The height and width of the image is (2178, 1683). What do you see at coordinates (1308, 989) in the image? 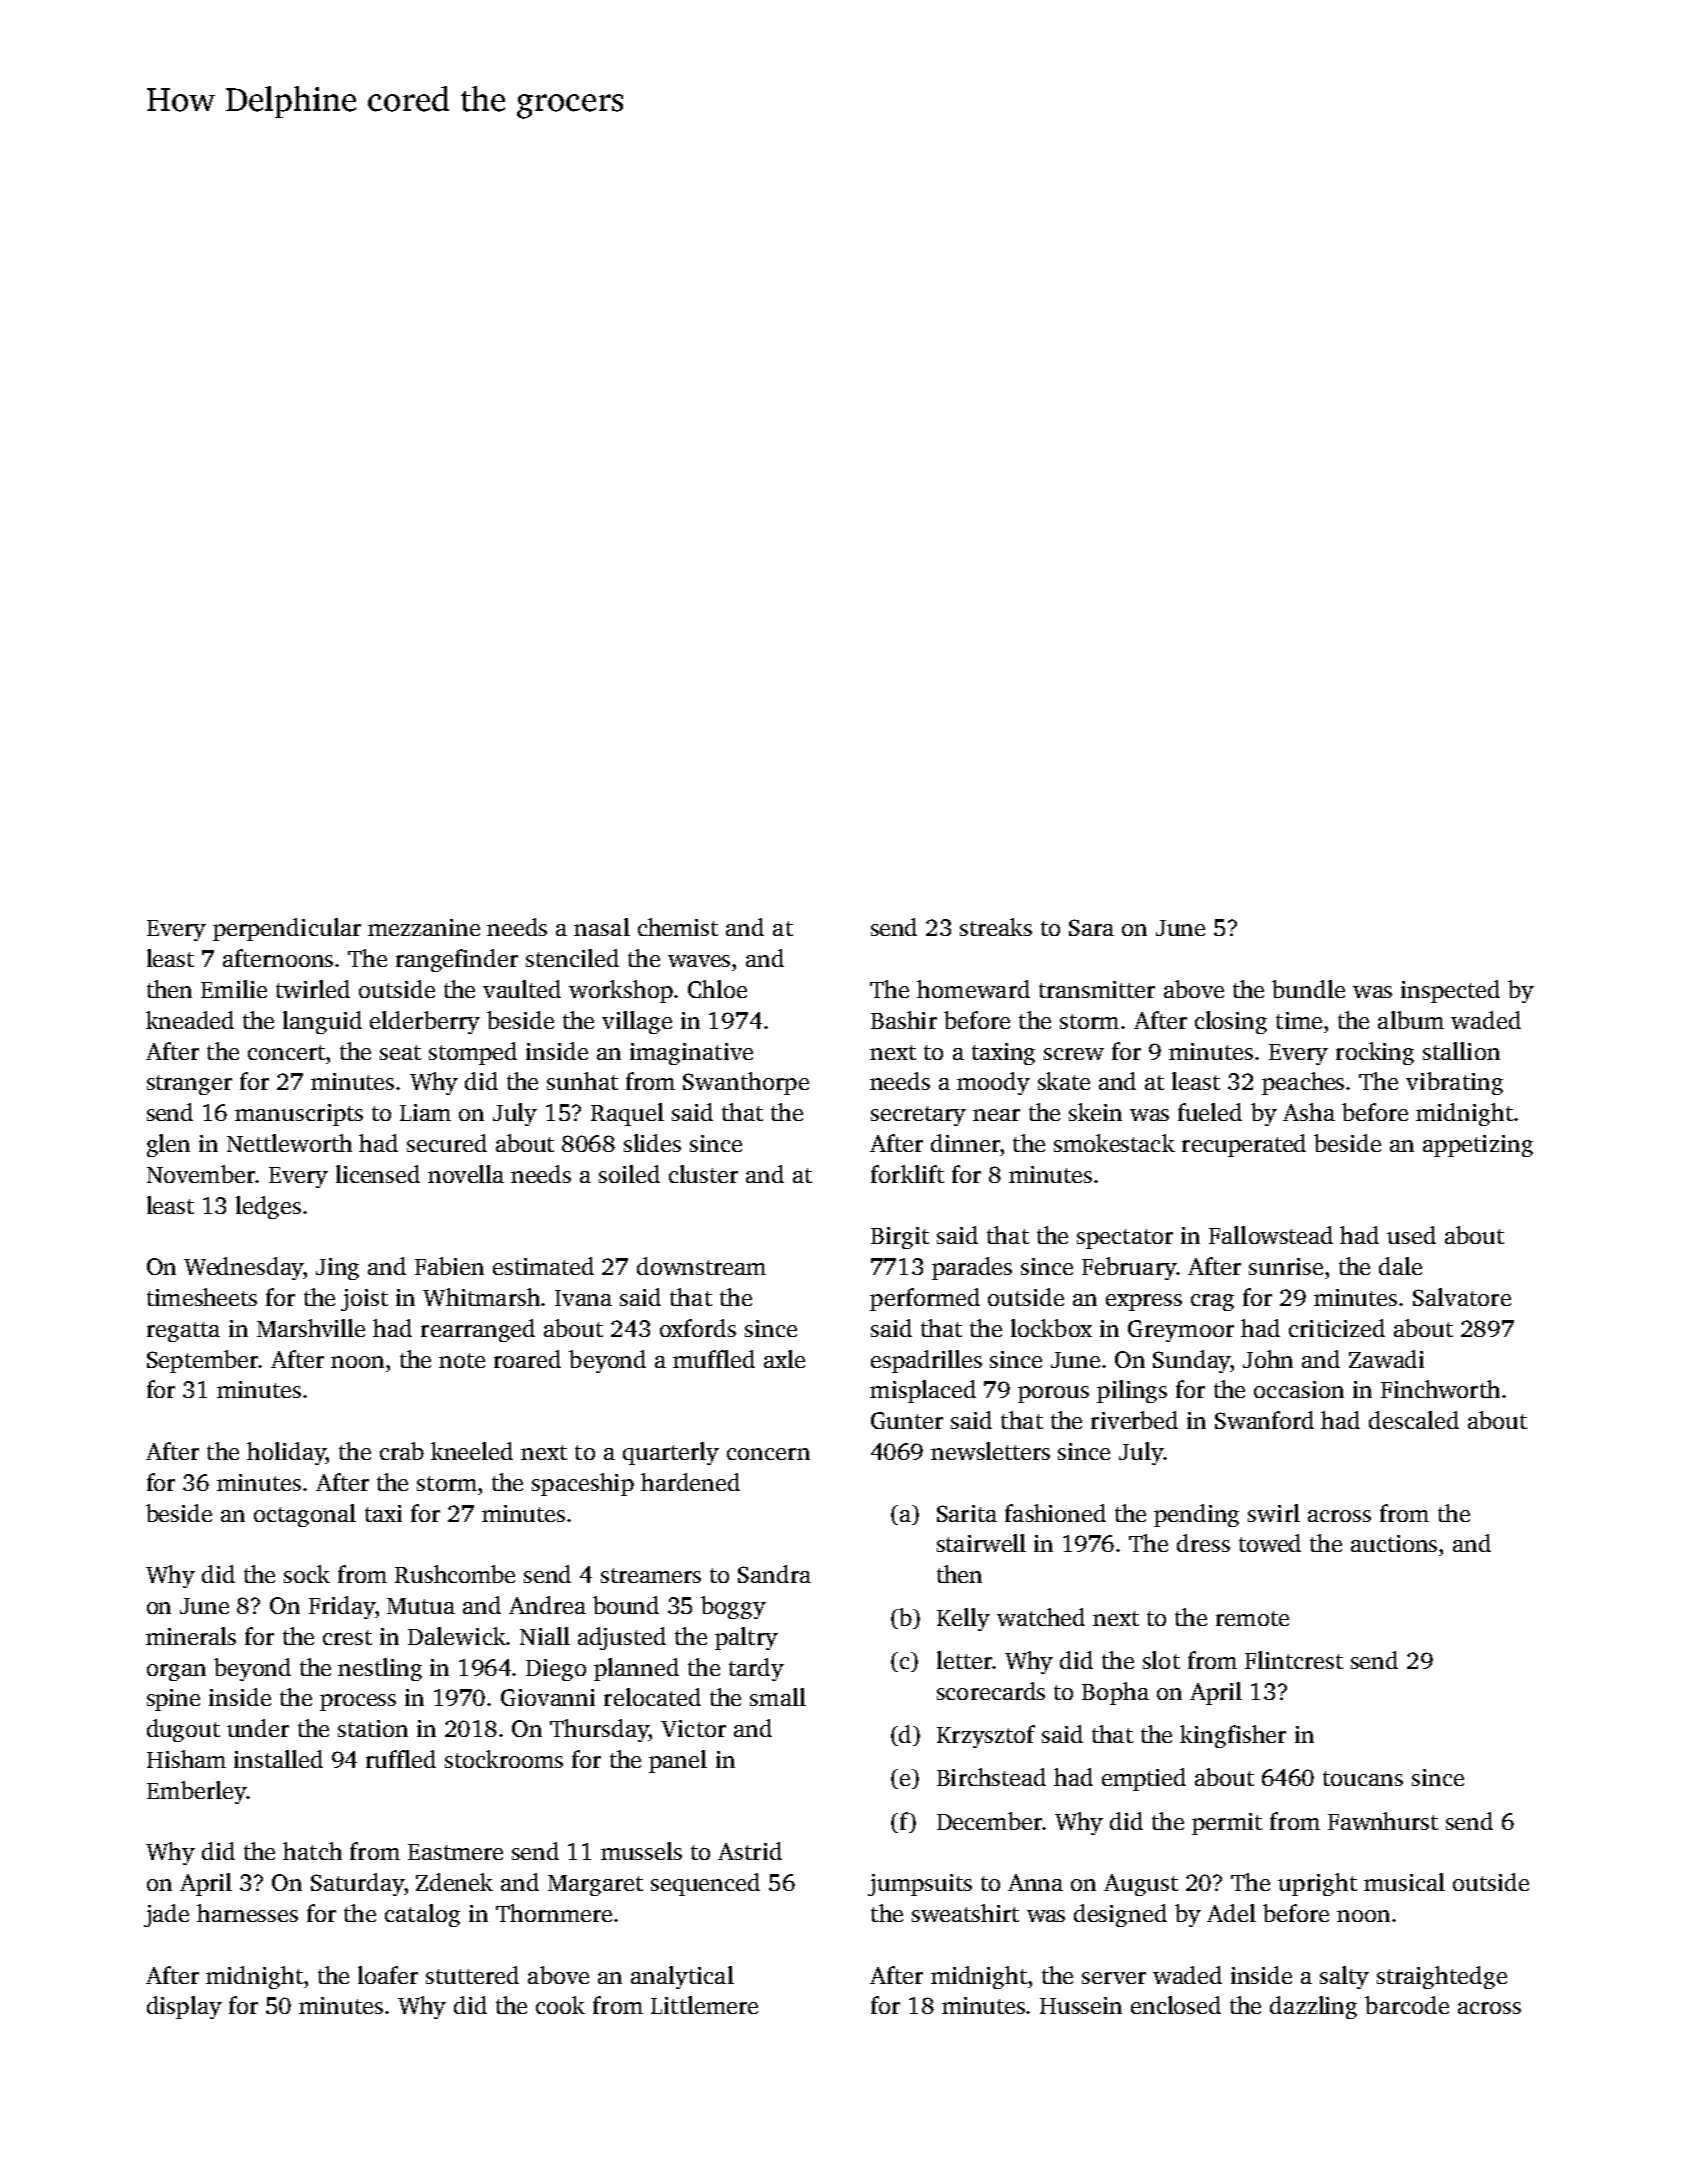
I see `bundle` at bounding box center [1308, 989].
